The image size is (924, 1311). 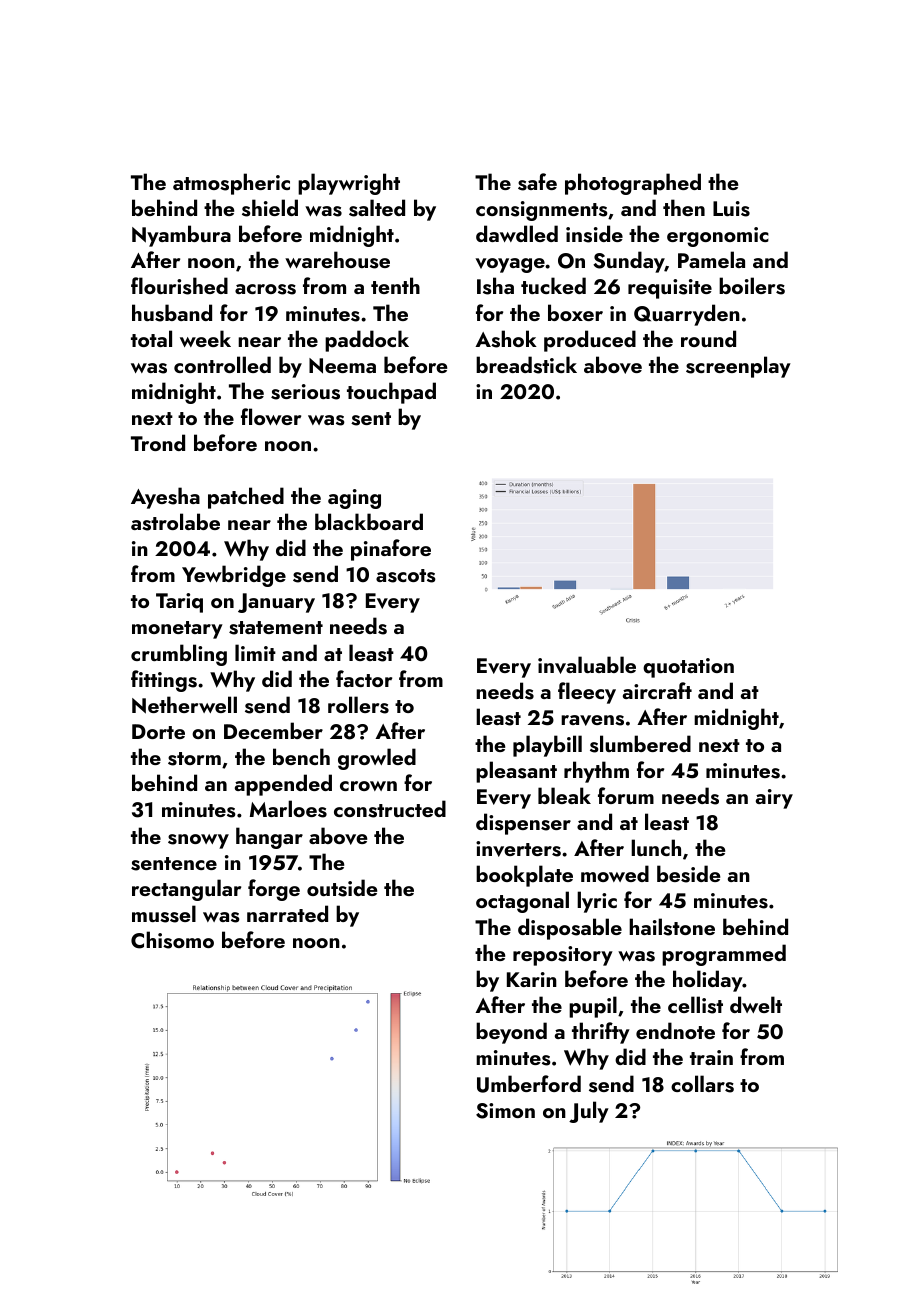 What do you see at coordinates (158, 731) in the screenshot?
I see `Dorte` at bounding box center [158, 731].
